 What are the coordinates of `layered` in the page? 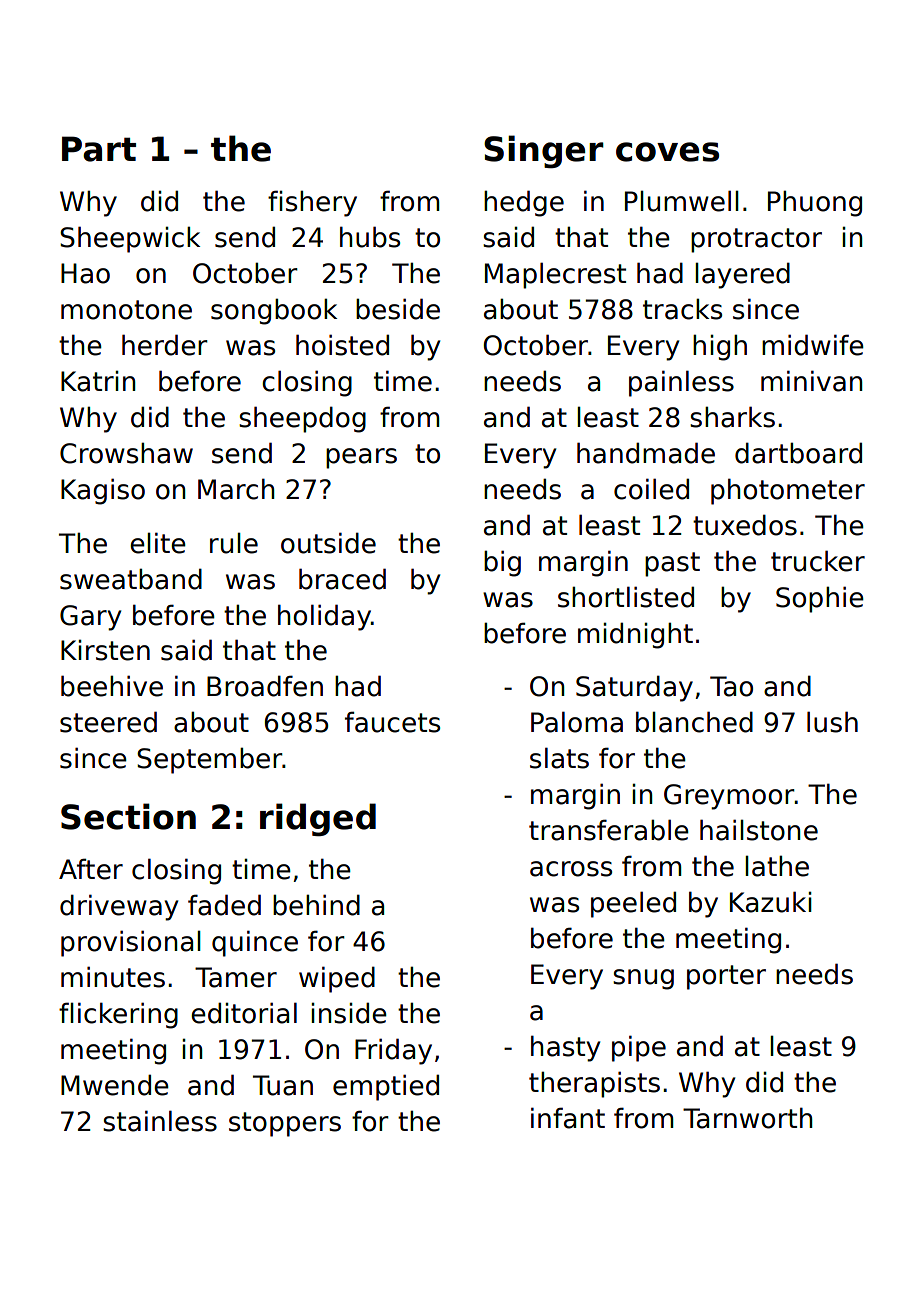 It's located at (742, 275).
